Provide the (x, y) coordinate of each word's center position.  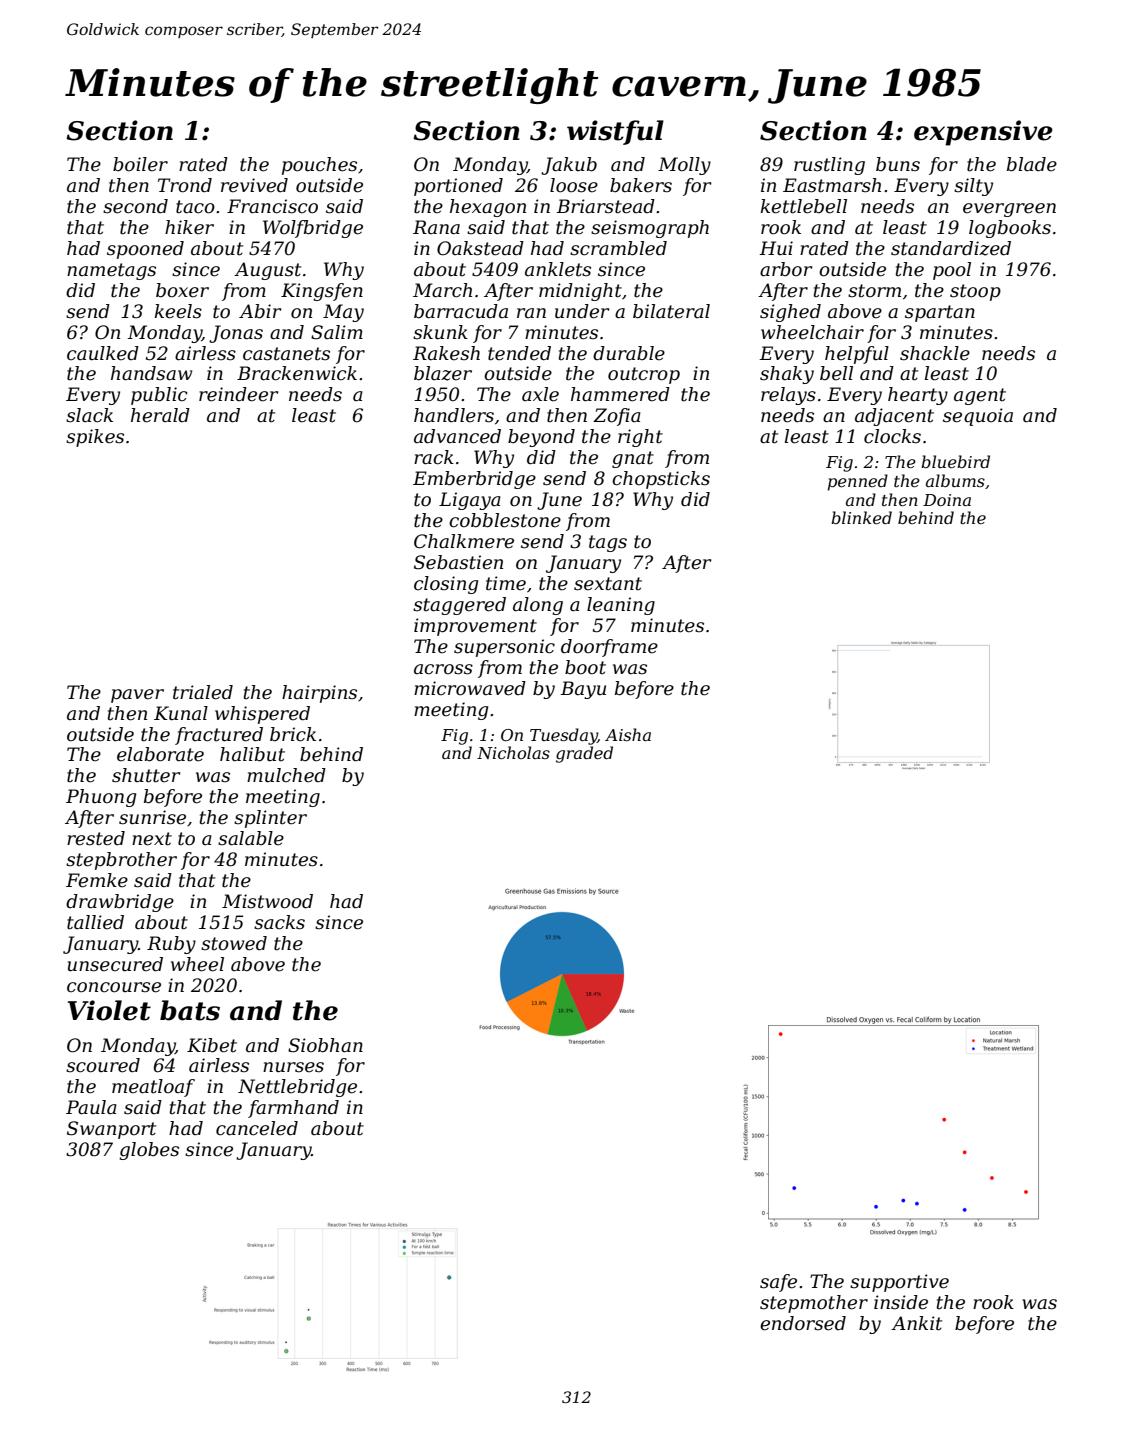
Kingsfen (322, 292)
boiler (140, 164)
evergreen (1009, 210)
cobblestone (505, 520)
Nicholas (513, 752)
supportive (899, 1283)
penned (858, 482)
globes (149, 1151)
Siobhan (325, 1045)
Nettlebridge (297, 1088)
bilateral (671, 311)
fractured (219, 736)
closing (446, 585)
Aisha (628, 734)
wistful (615, 132)
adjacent (894, 417)
